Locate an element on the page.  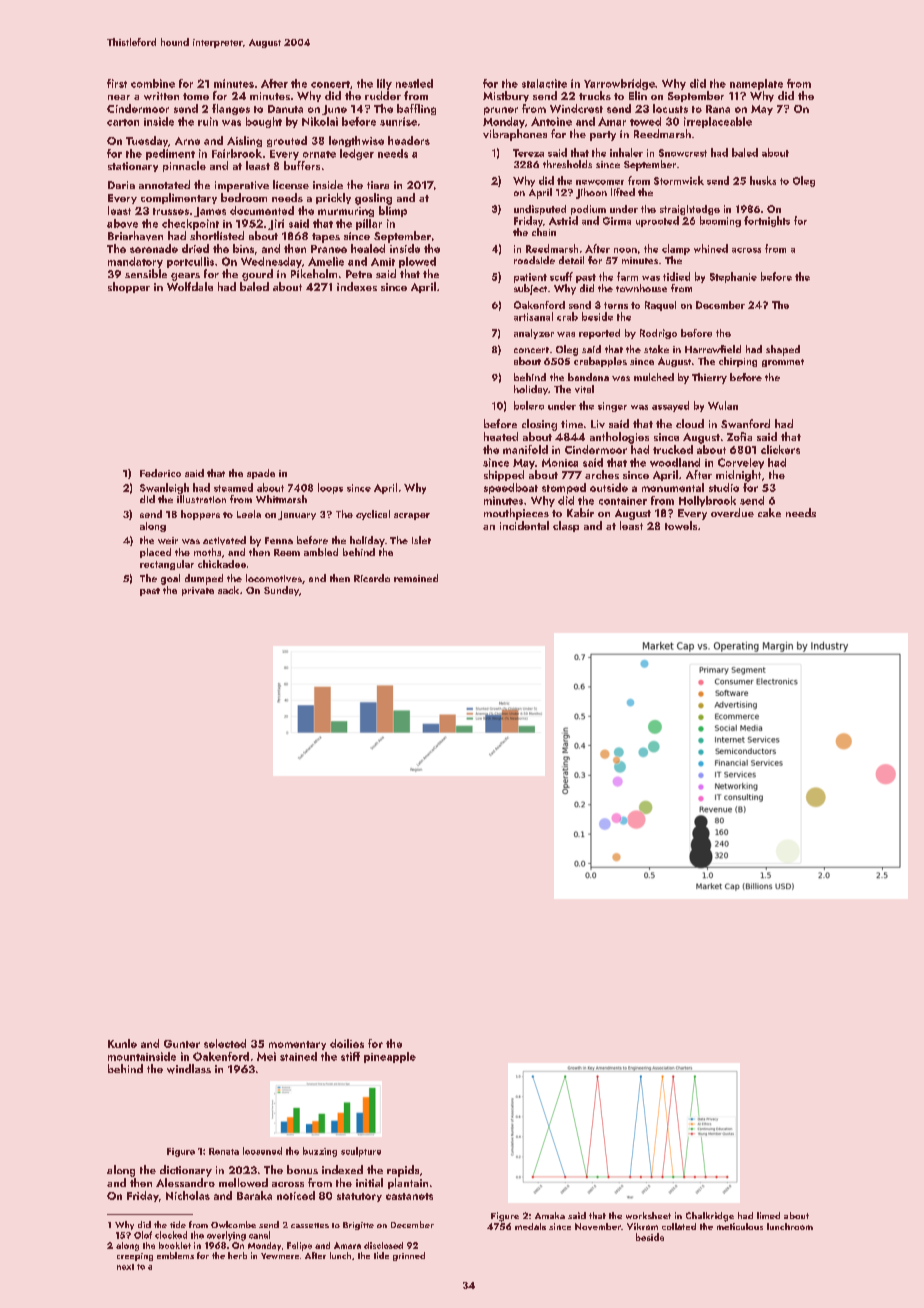
sack is located at coordinates (228, 590).
